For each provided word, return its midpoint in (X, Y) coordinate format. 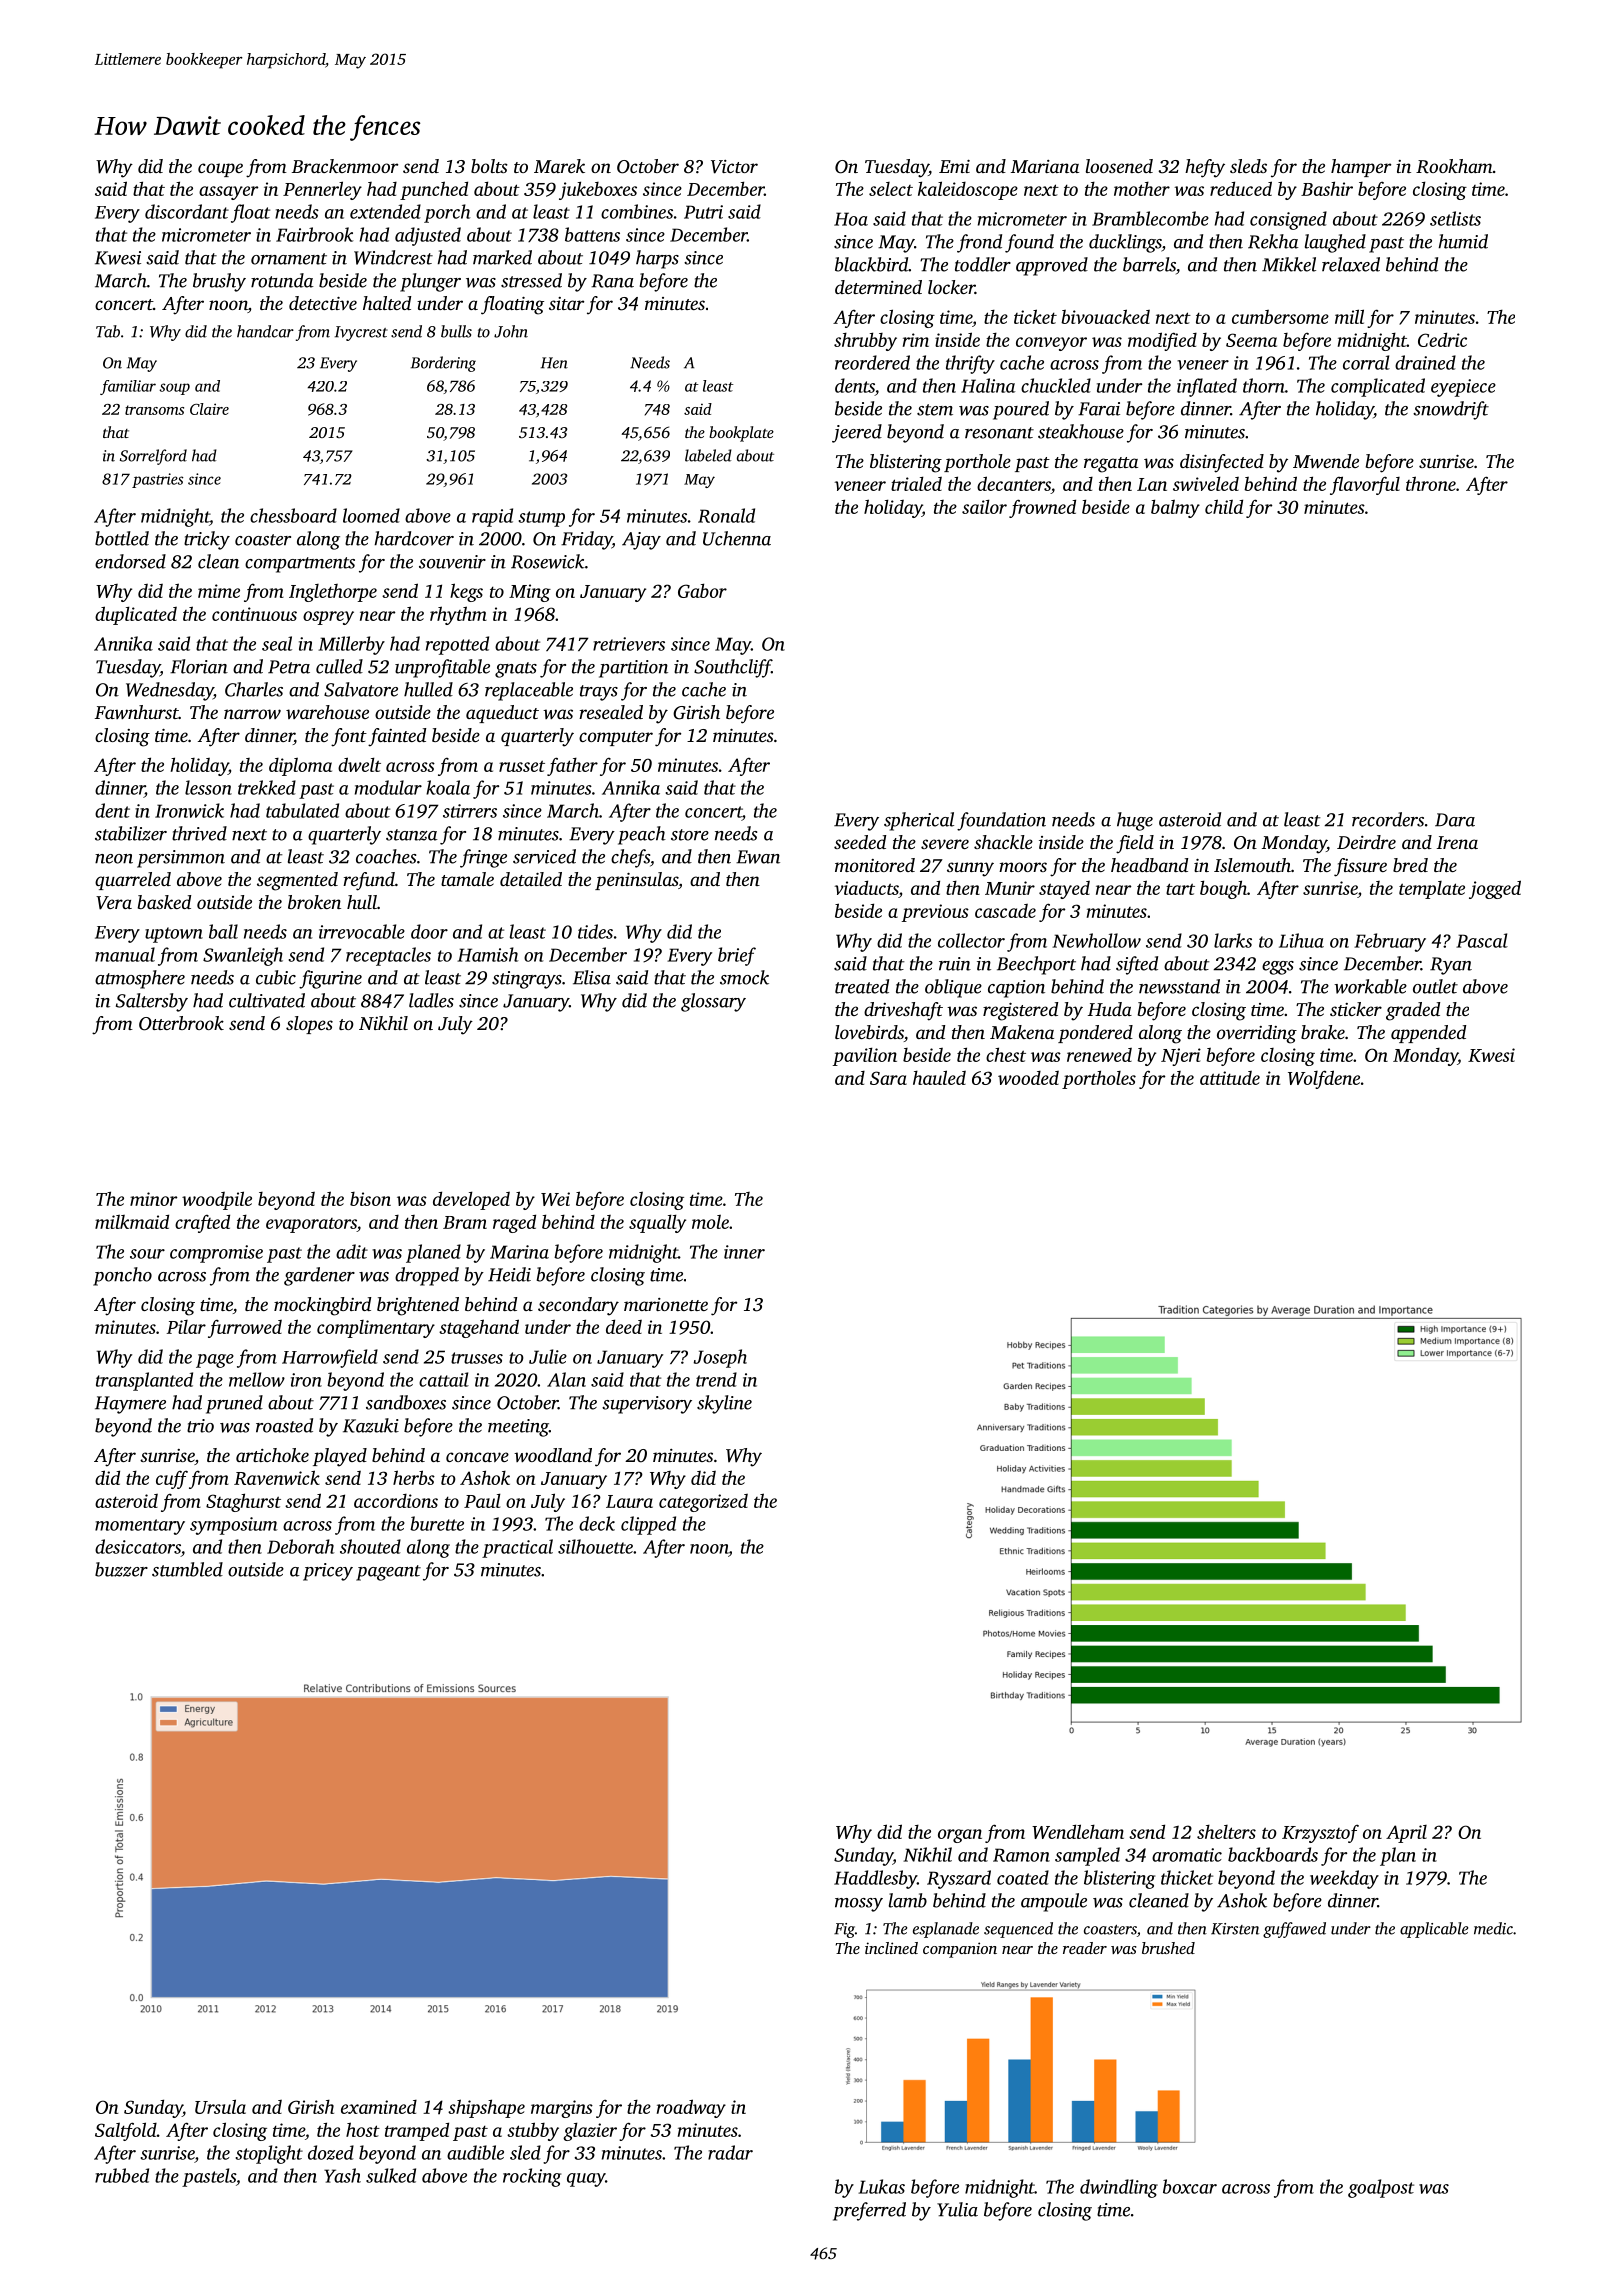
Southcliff (733, 668)
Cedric (1442, 339)
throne (1431, 483)
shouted (370, 1546)
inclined (891, 1948)
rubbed (122, 2175)
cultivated (267, 1000)
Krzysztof (1320, 1833)
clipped (648, 1525)
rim (916, 340)
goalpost (1381, 2188)
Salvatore (361, 689)
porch (447, 213)
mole (710, 1221)
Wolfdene (1324, 1079)
